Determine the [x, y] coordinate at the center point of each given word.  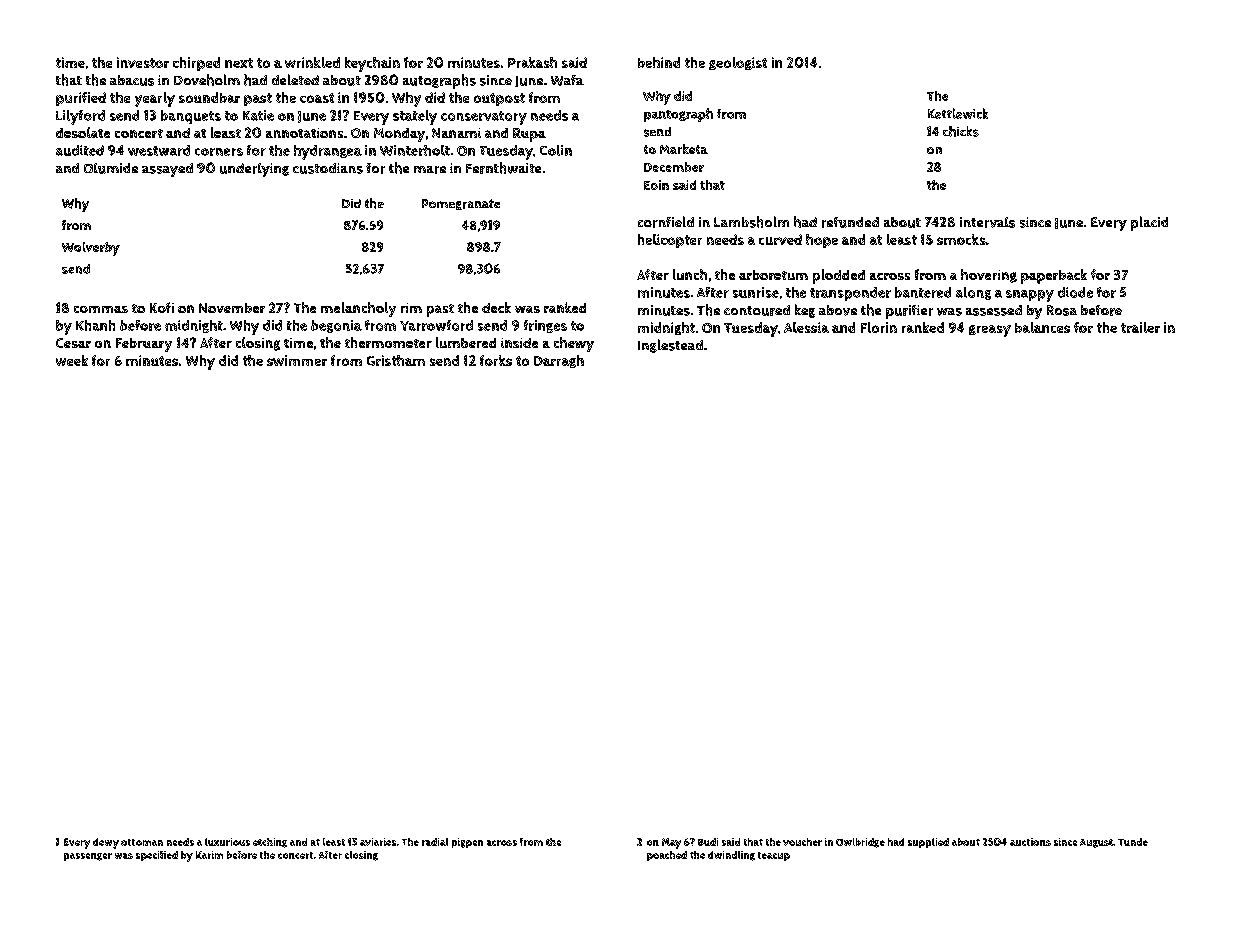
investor [143, 62]
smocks [961, 239]
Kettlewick [958, 113]
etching [270, 843]
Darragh [559, 361]
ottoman [142, 842]
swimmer [297, 360]
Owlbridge [860, 843]
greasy [990, 331]
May [671, 843]
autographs [439, 81]
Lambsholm [751, 222]
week [72, 360]
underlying [254, 170]
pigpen [467, 843]
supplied [928, 843]
